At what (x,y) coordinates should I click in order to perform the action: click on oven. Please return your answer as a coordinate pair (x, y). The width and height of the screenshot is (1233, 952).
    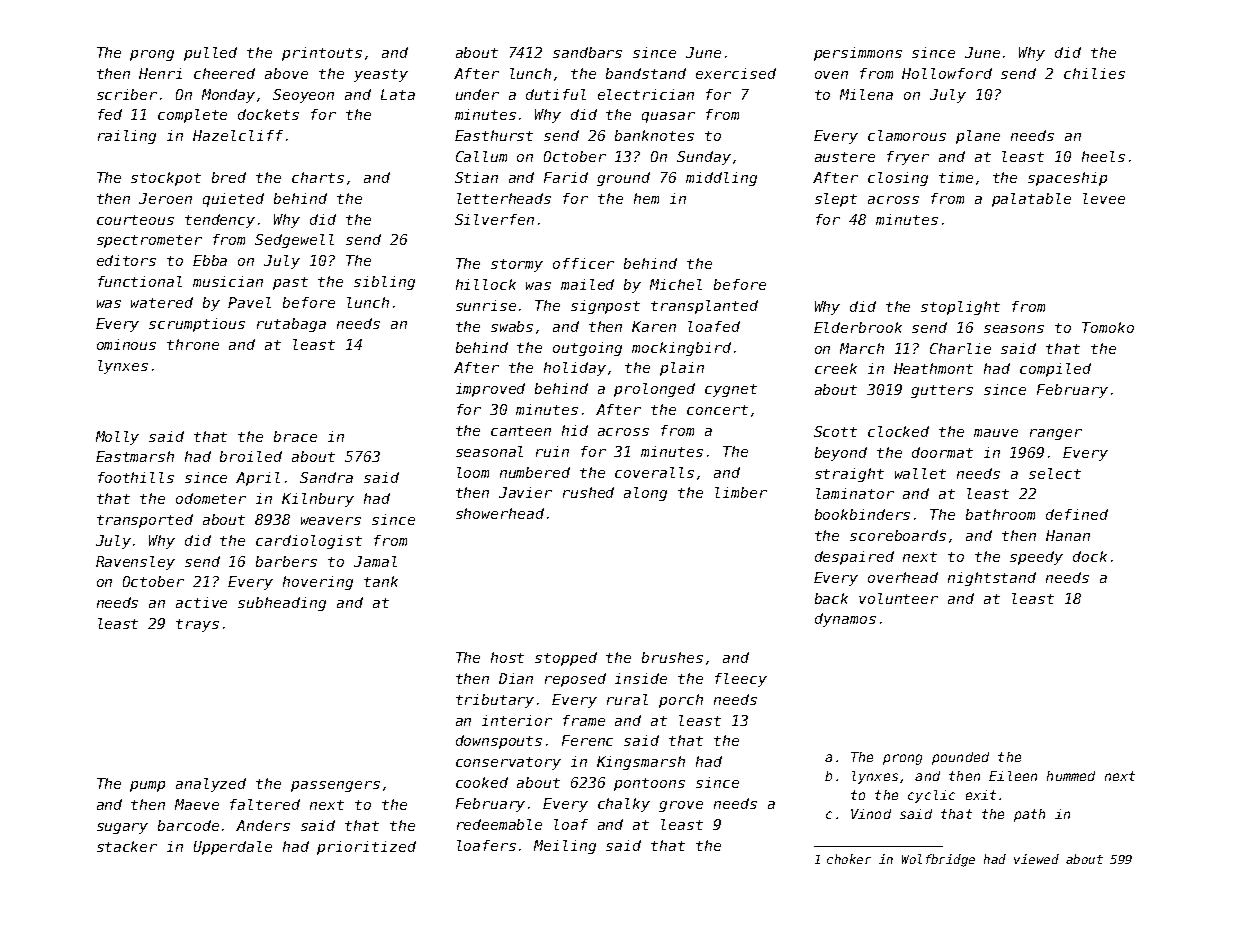
    Looking at the image, I should click on (831, 75).
